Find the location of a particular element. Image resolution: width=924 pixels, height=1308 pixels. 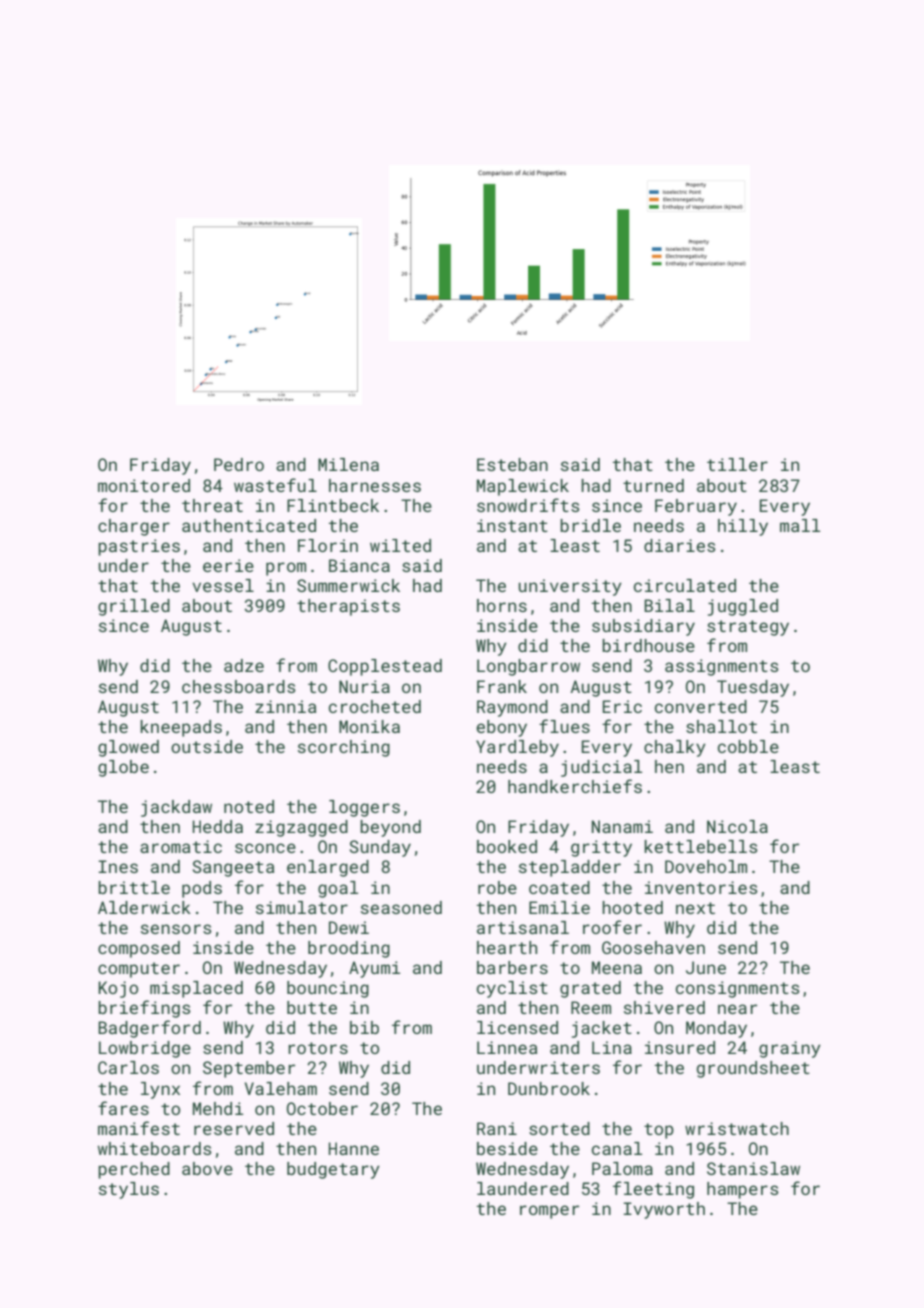

perched is located at coordinates (134, 1170).
